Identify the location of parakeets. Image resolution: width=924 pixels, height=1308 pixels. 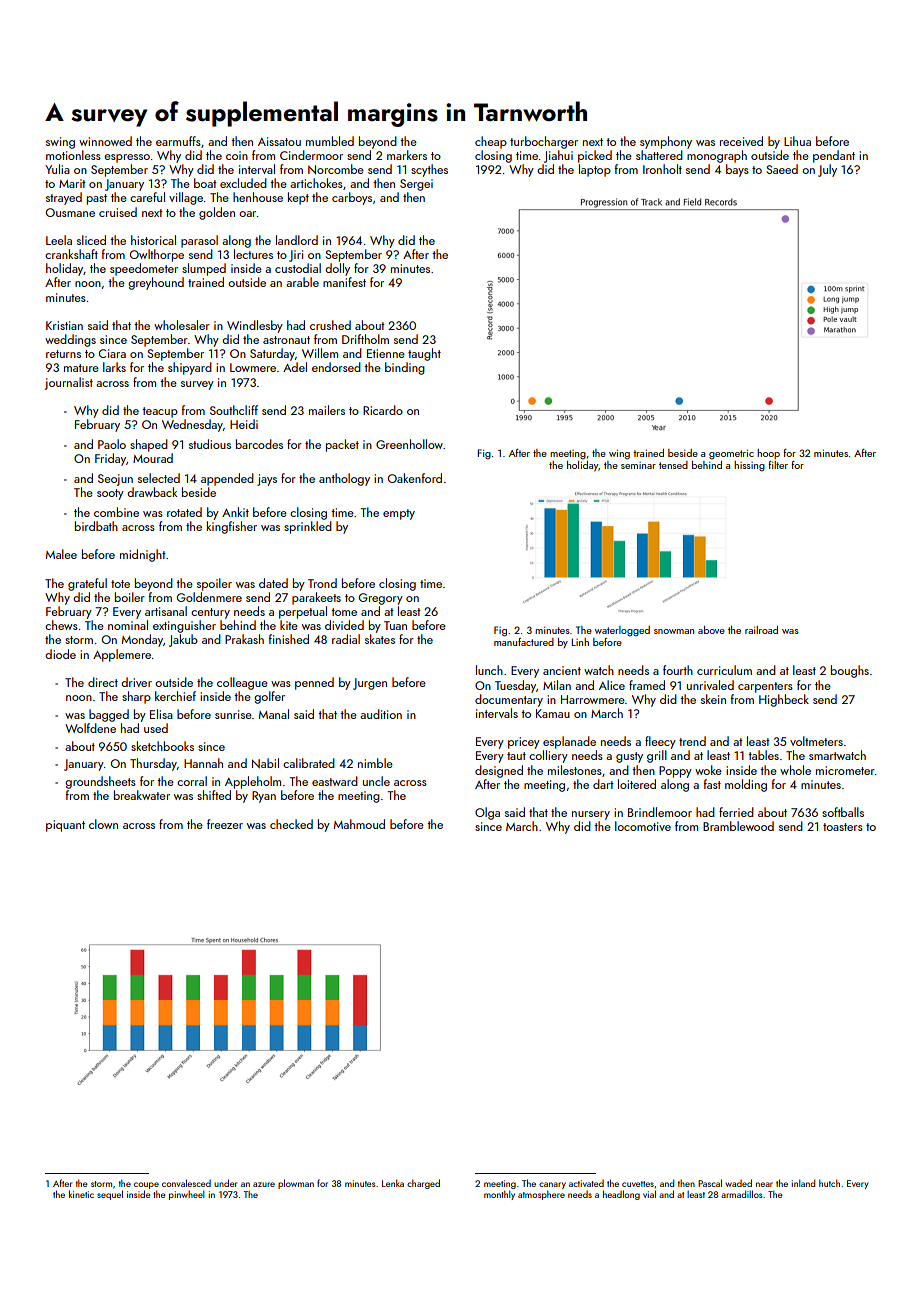
(316, 598).
